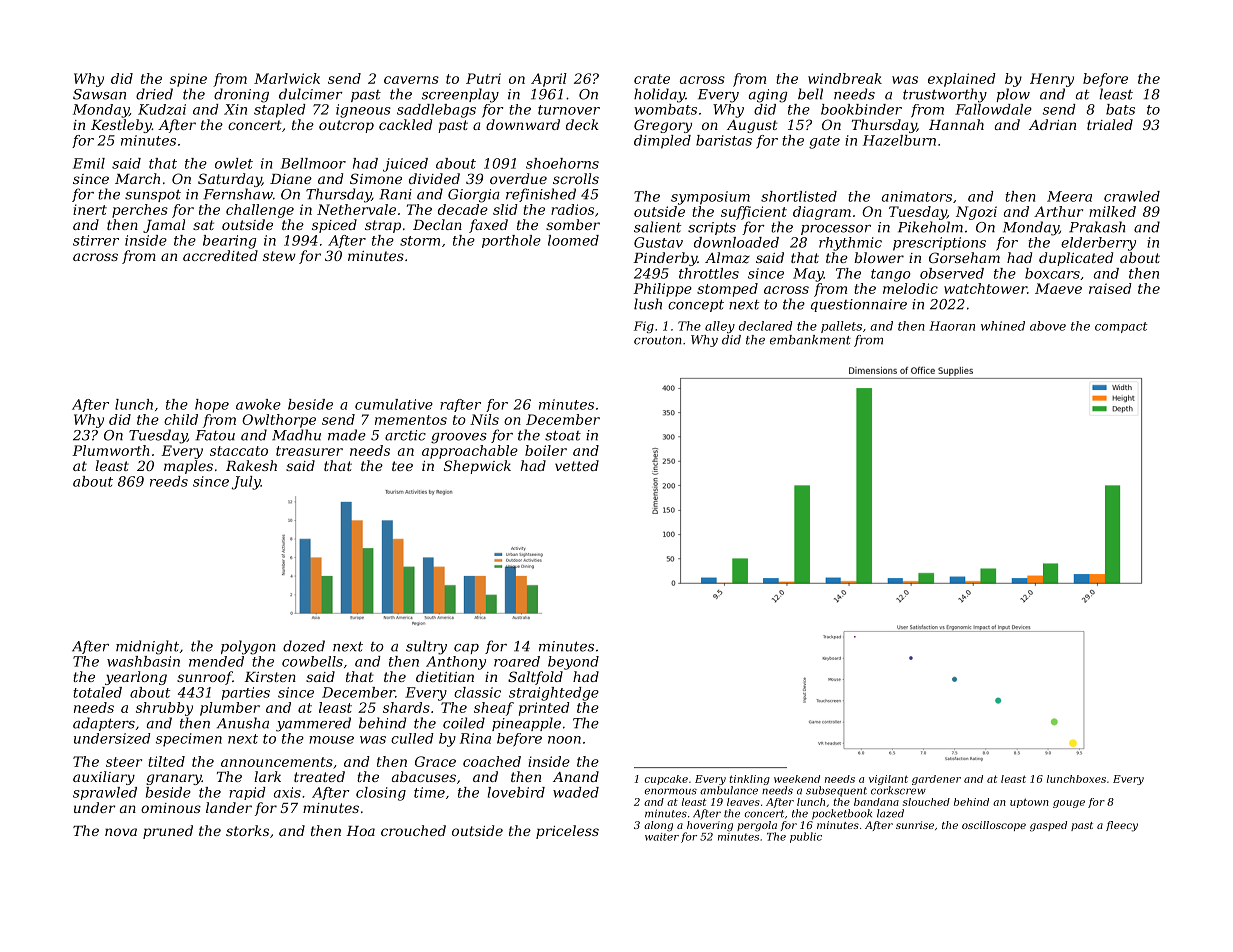  Describe the element at coordinates (662, 837) in the image. I see `waiter` at that location.
